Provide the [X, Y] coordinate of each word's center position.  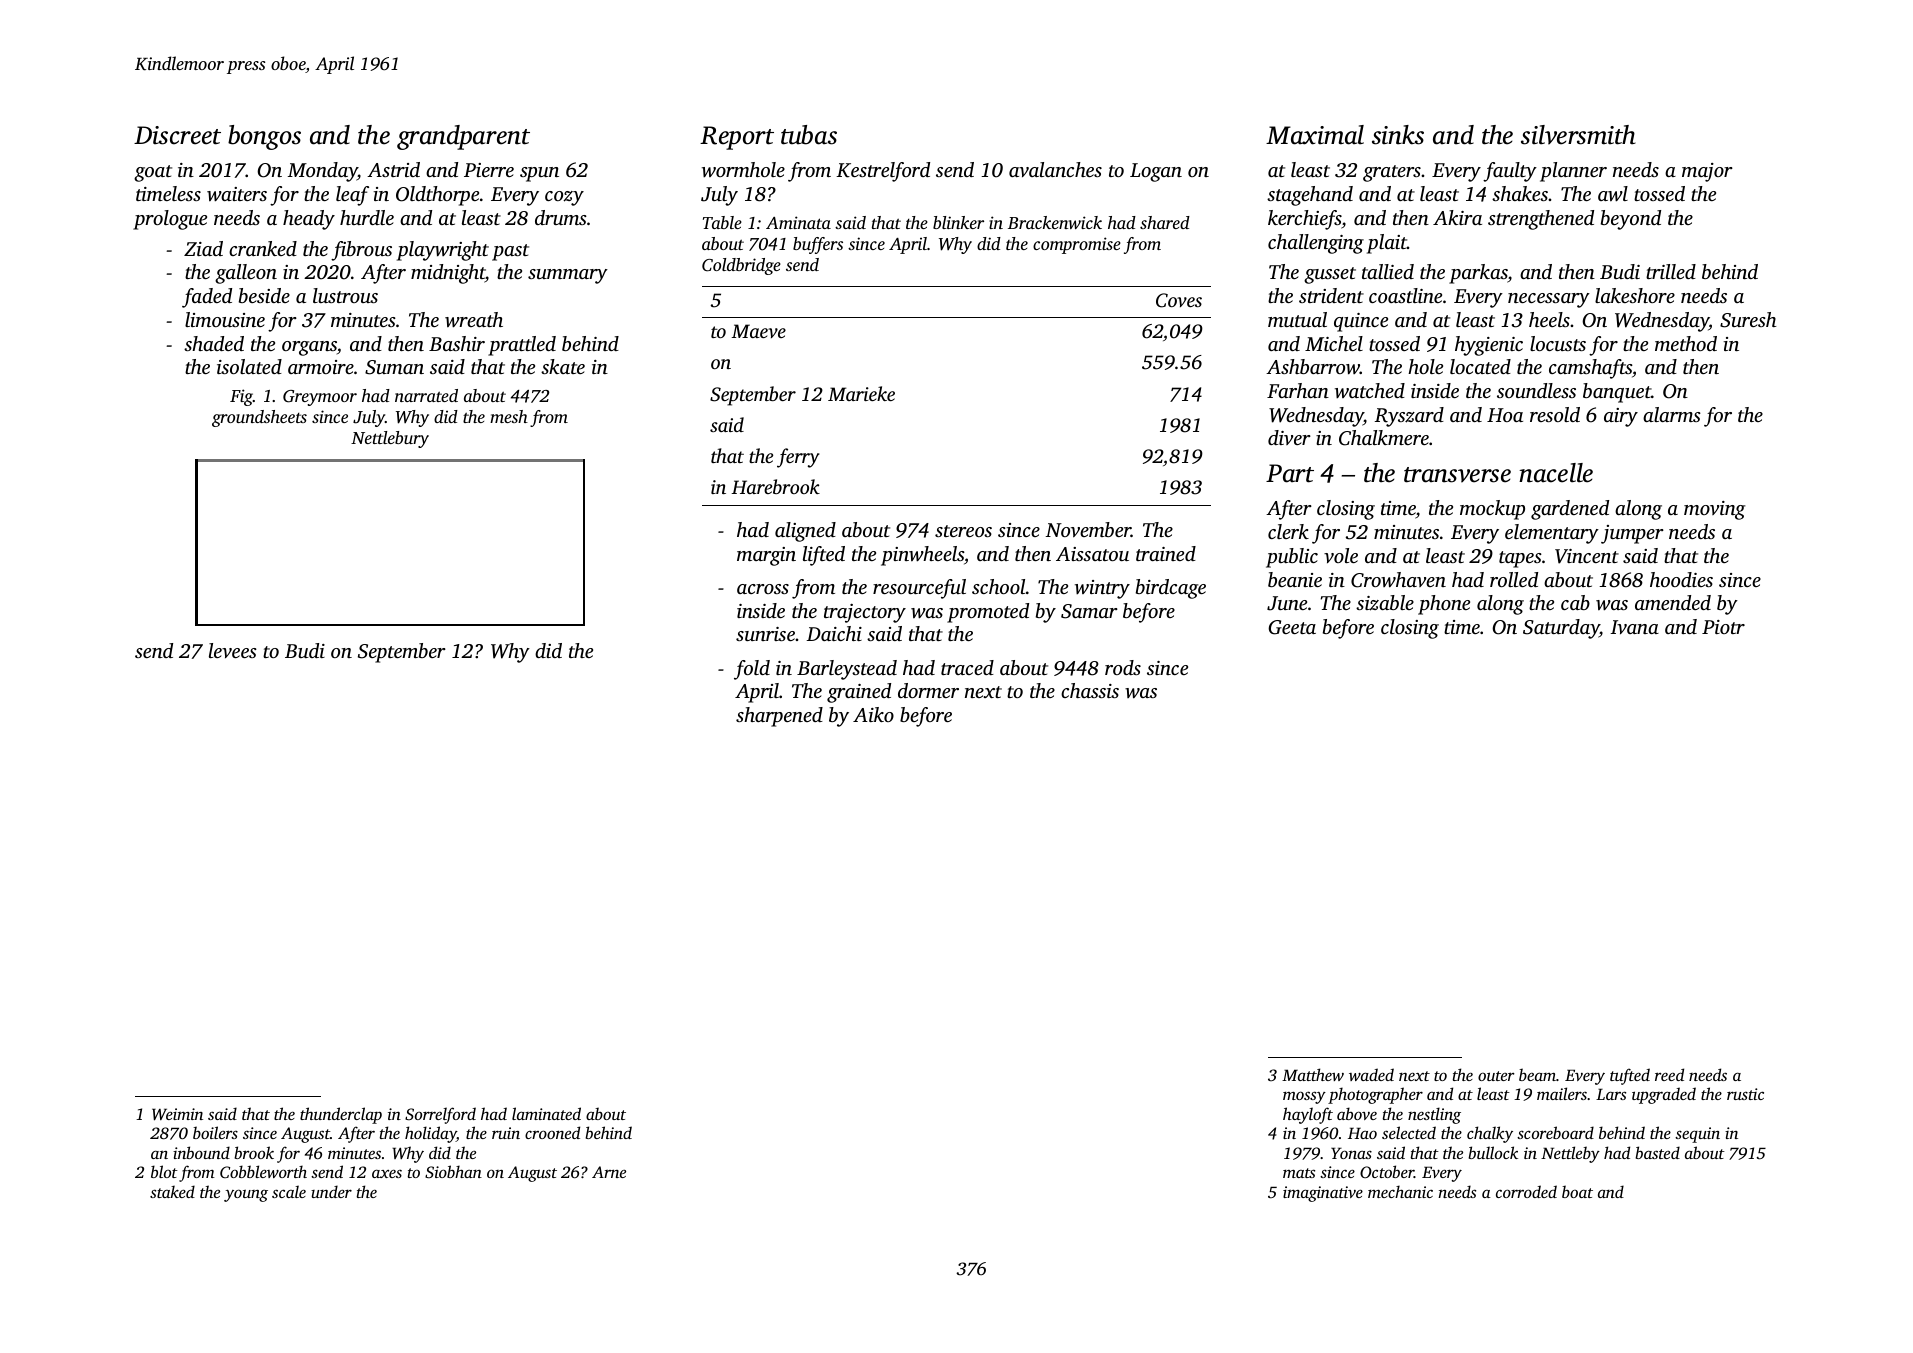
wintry [1102, 589]
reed [1669, 1074]
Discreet [177, 135]
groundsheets [259, 418]
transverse [1457, 475]
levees [233, 650]
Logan [1156, 172]
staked [172, 1191]
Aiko [873, 714]
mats [1299, 1173]
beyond [1631, 220]
